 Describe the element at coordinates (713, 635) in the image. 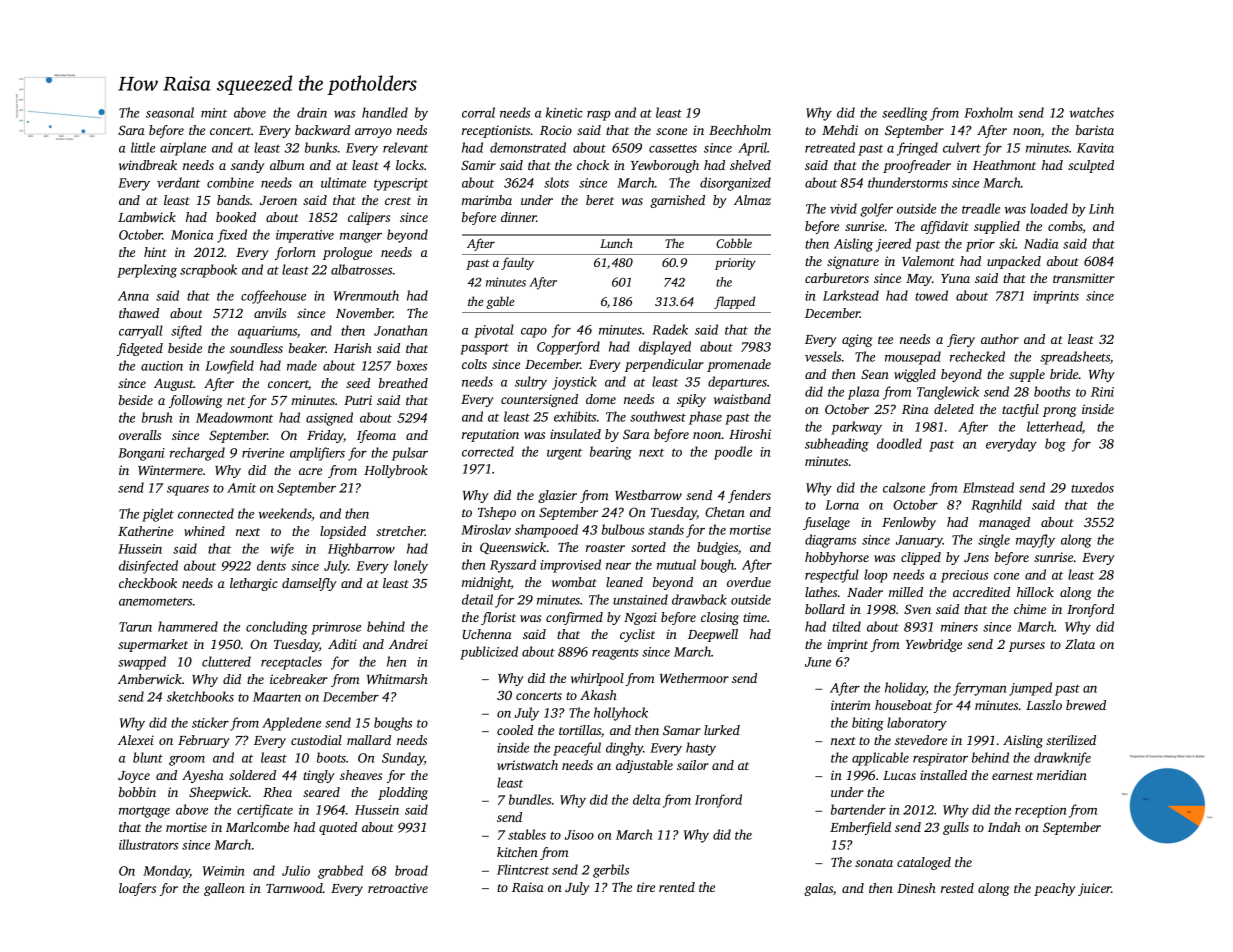

I see `Deepwell` at that location.
